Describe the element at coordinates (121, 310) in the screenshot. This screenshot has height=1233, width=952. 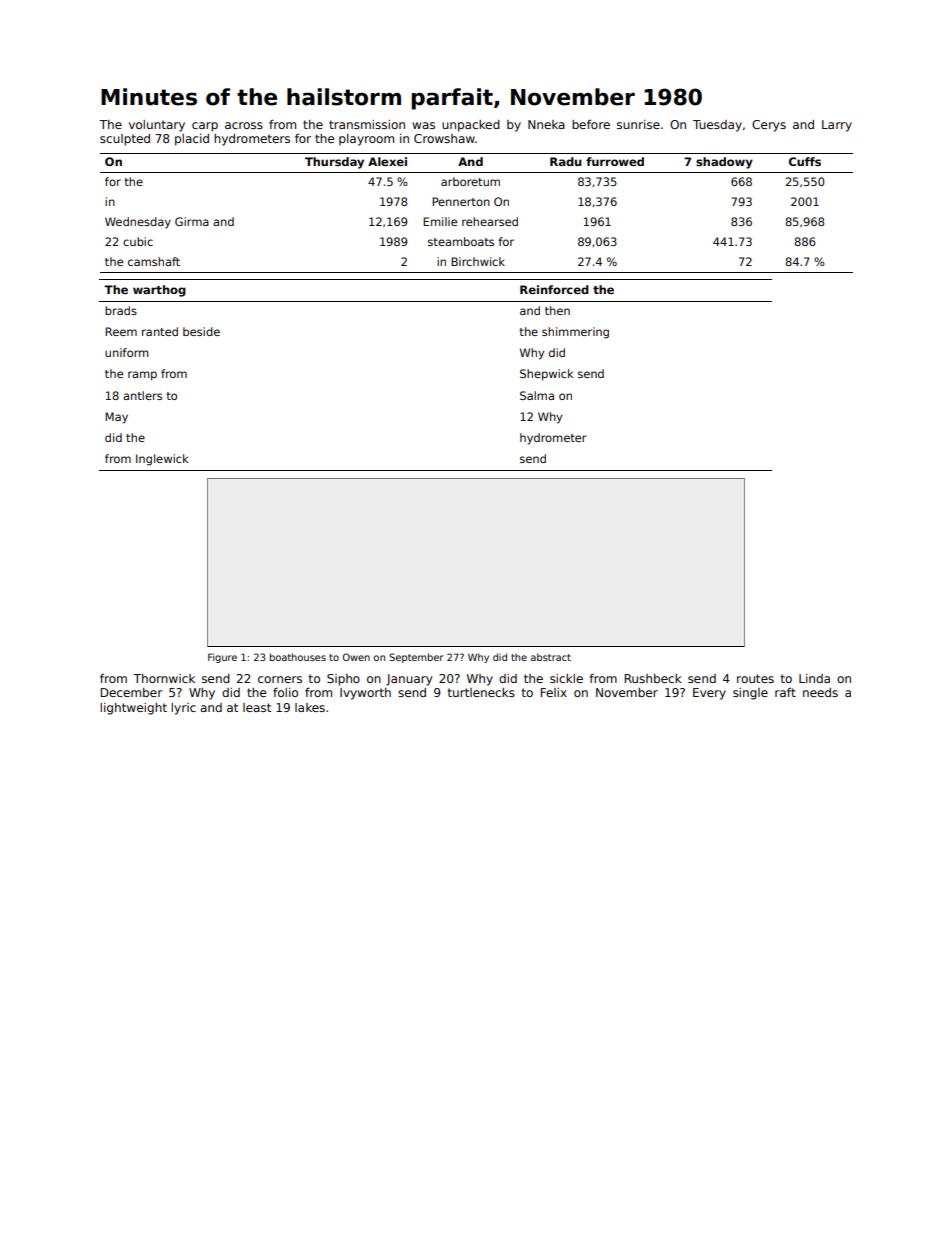
I see `brads` at that location.
